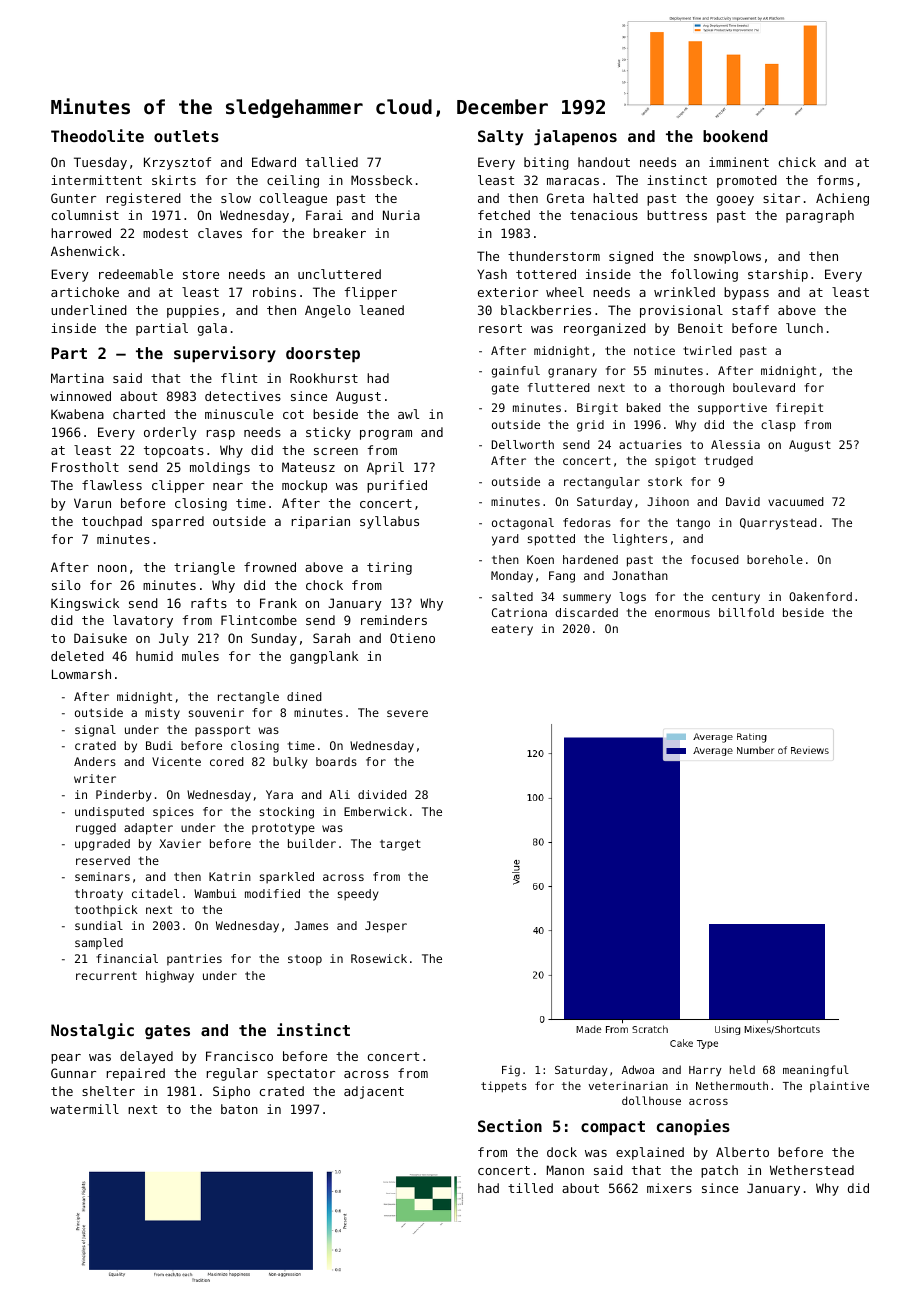 This page has width=924, height=1308. I want to click on artichoke, so click(85, 292).
